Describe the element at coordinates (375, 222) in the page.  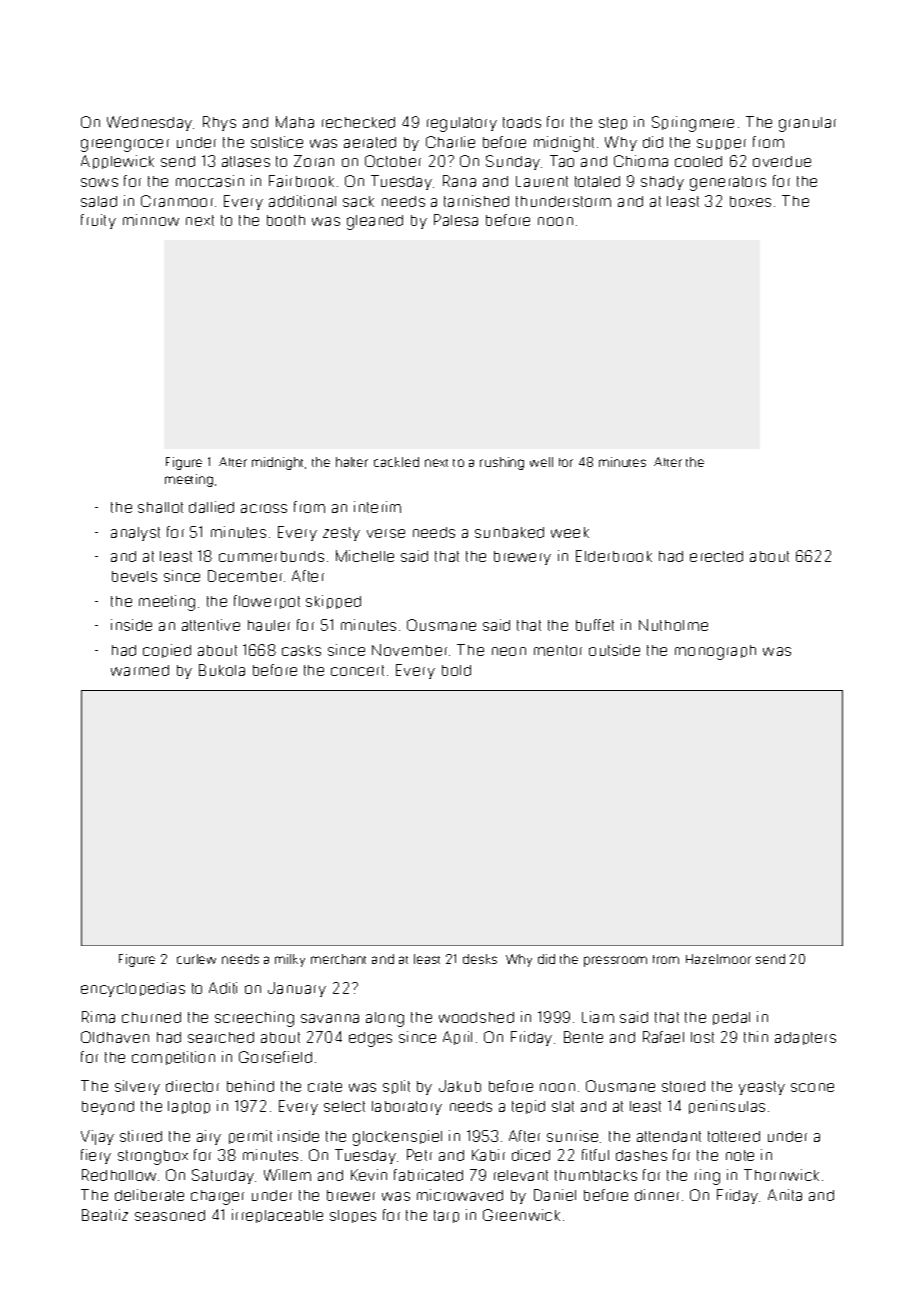
I see `gleaned` at that location.
